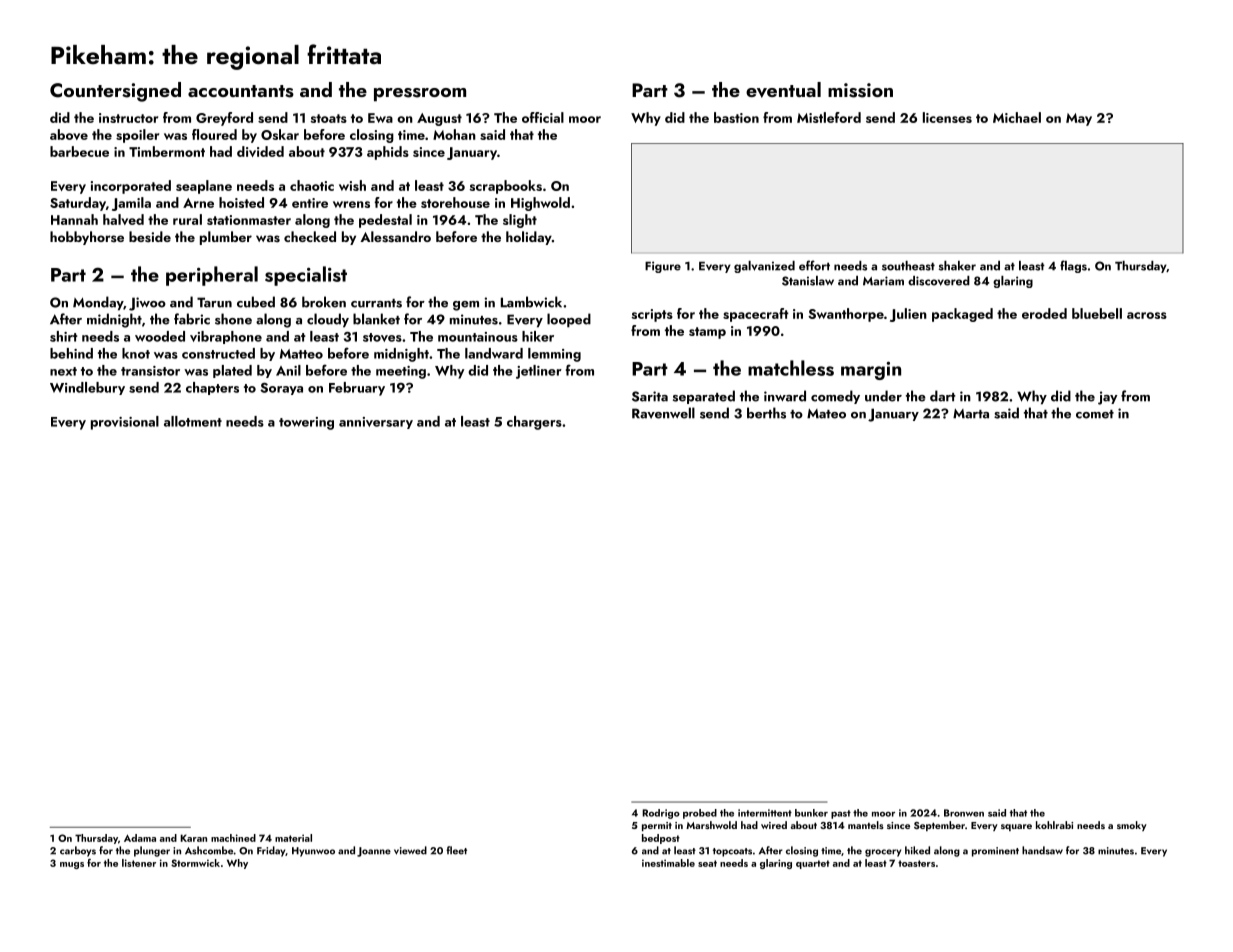  I want to click on chargers, so click(534, 423).
